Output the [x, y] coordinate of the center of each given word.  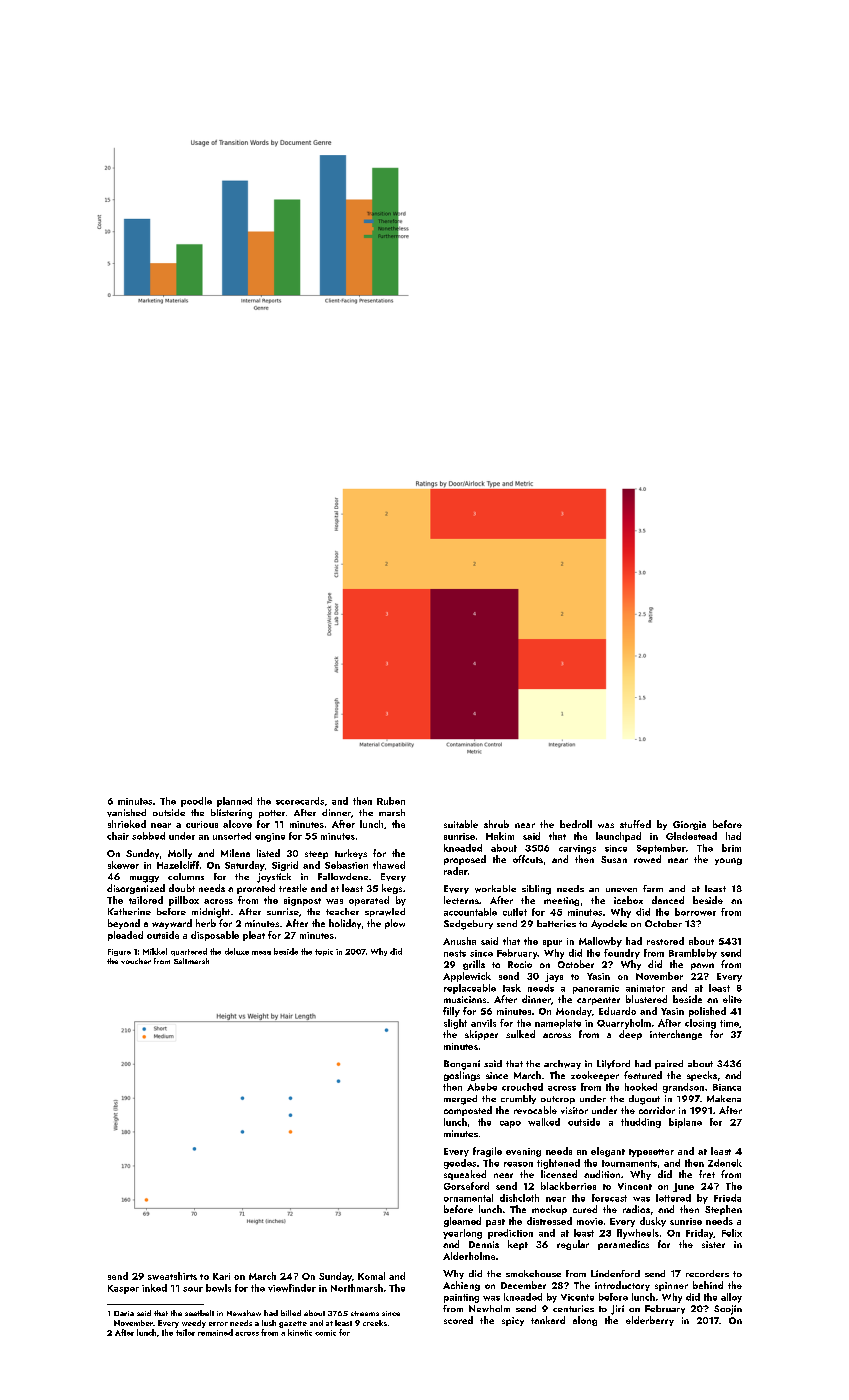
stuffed [635, 824]
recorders [707, 1273]
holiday [345, 924]
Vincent [635, 1186]
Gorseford [466, 1186]
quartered [189, 952]
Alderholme [469, 1256]
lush [269, 1323]
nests [455, 953]
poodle [196, 802]
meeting [561, 901]
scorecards [300, 801]
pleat [254, 936]
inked [154, 1288]
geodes [460, 1164]
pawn [702, 966]
